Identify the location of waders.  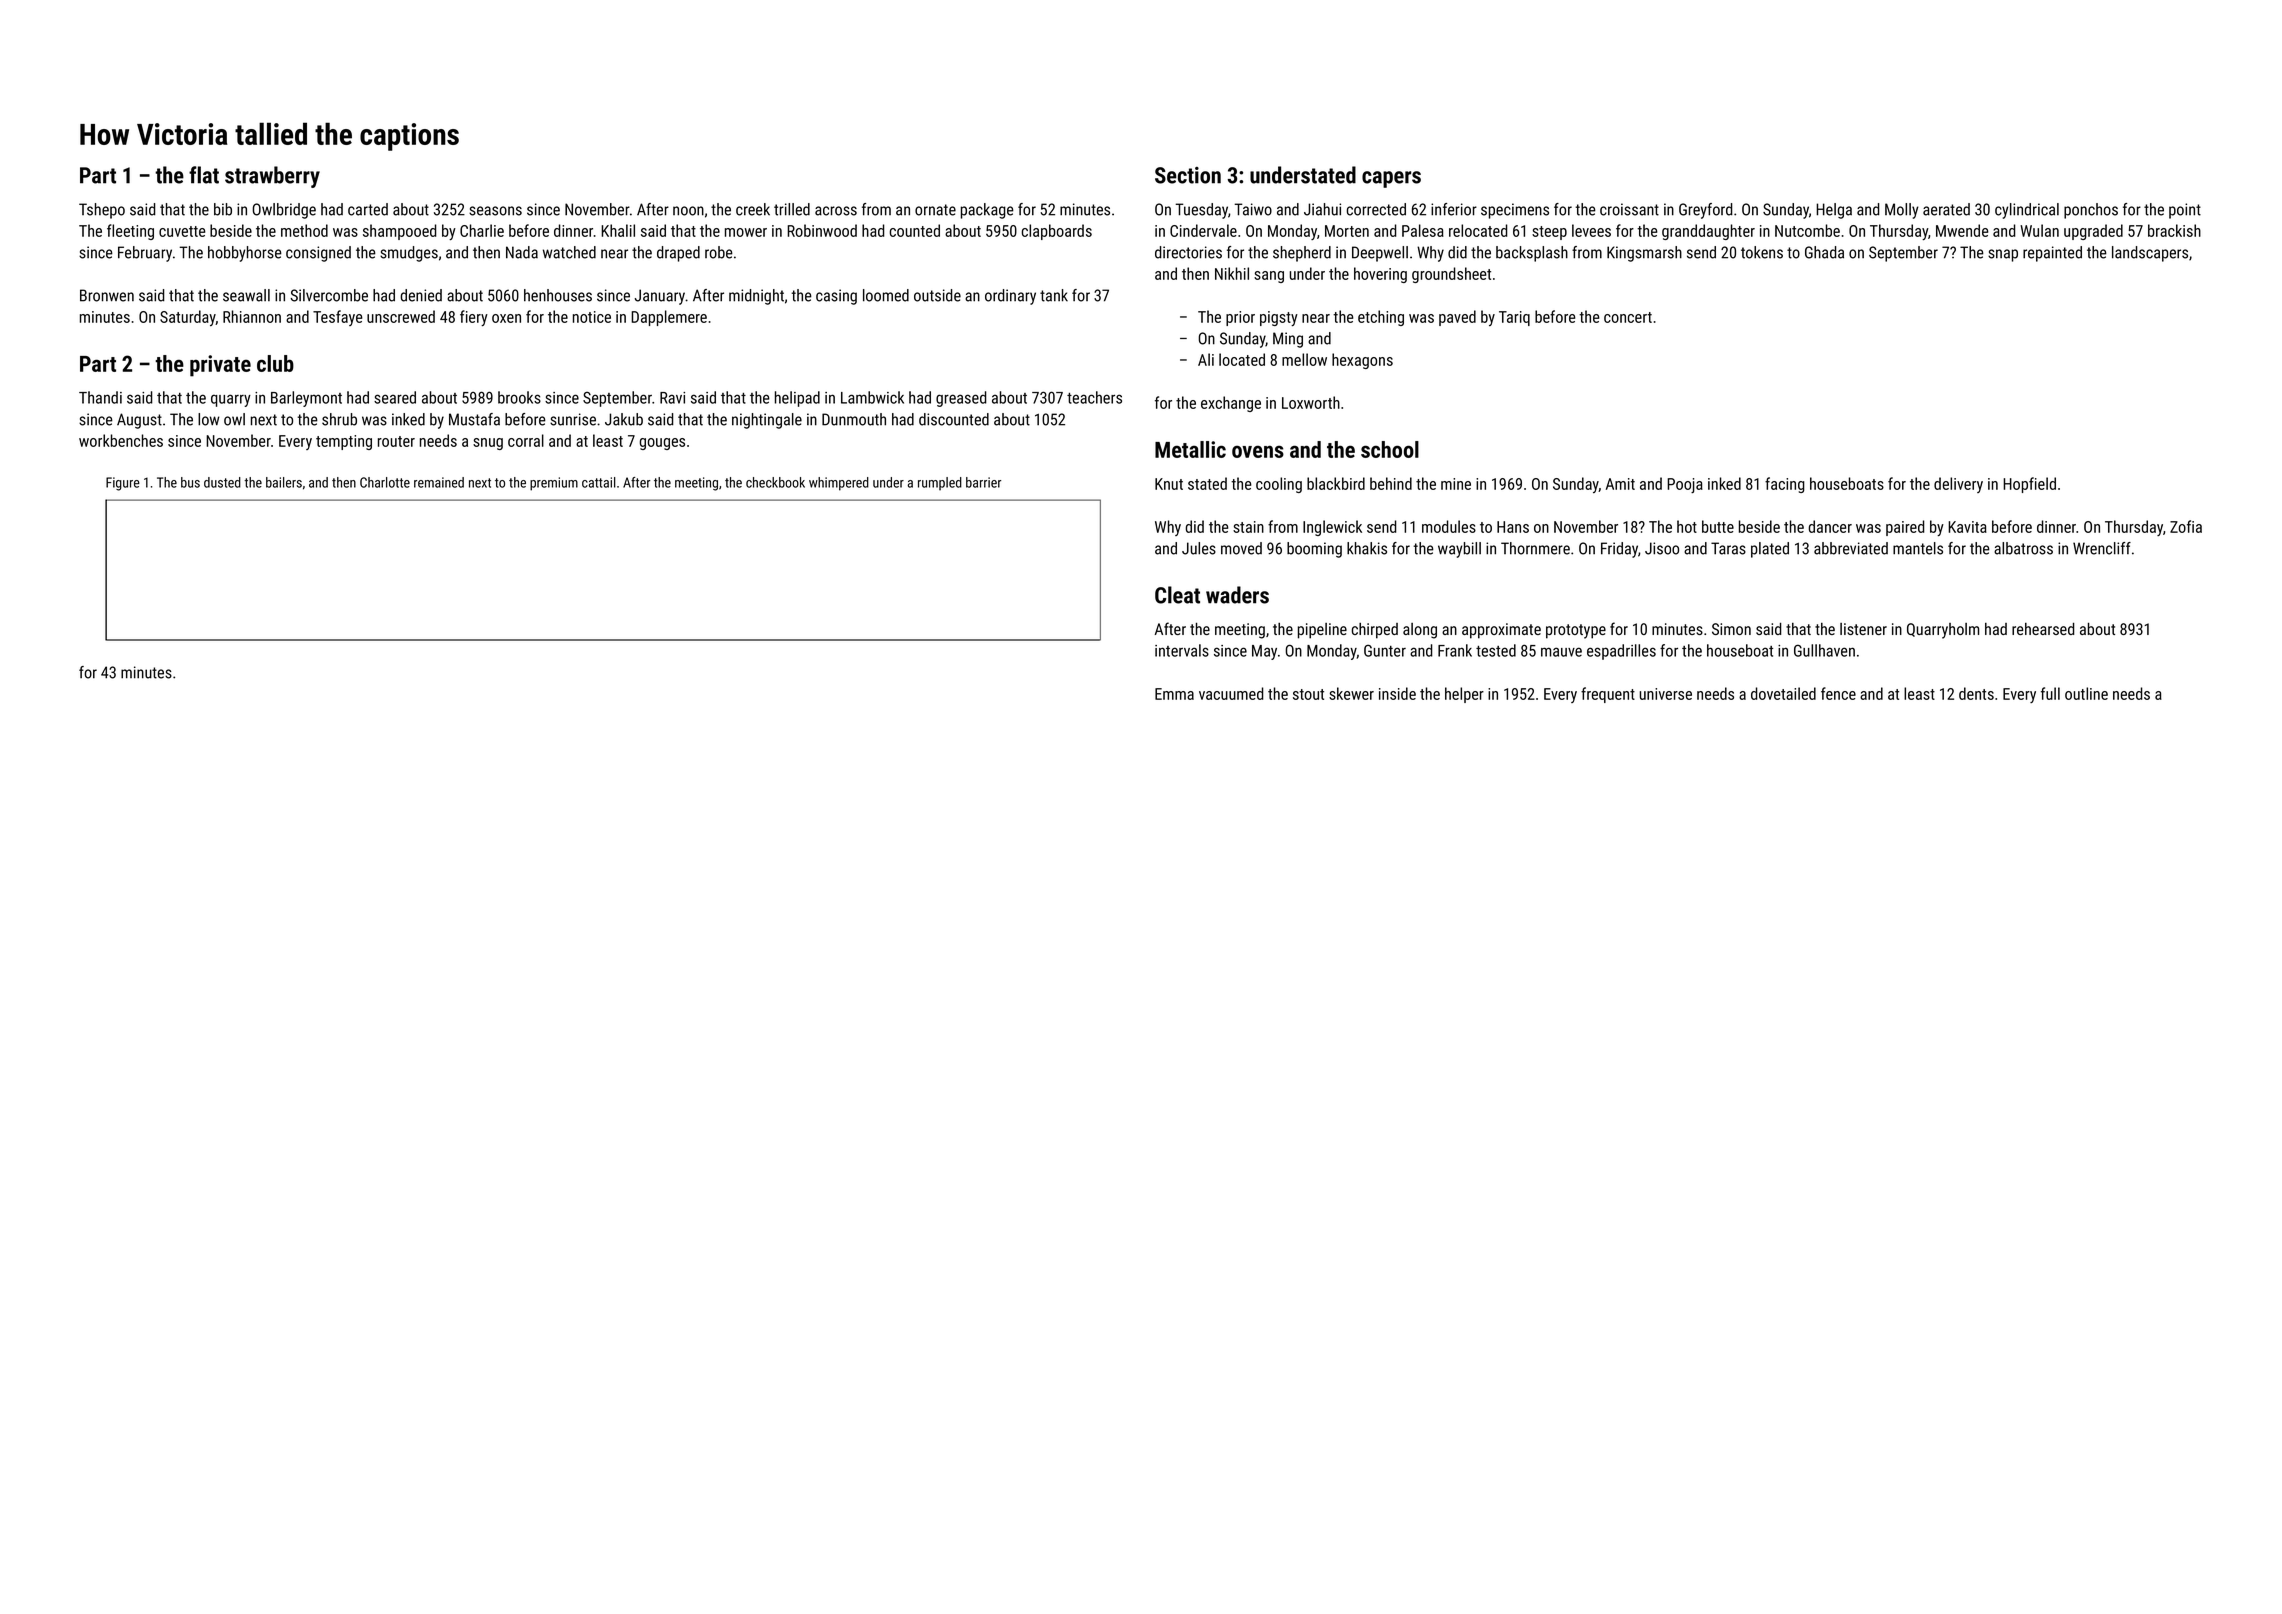
(1237, 595).
